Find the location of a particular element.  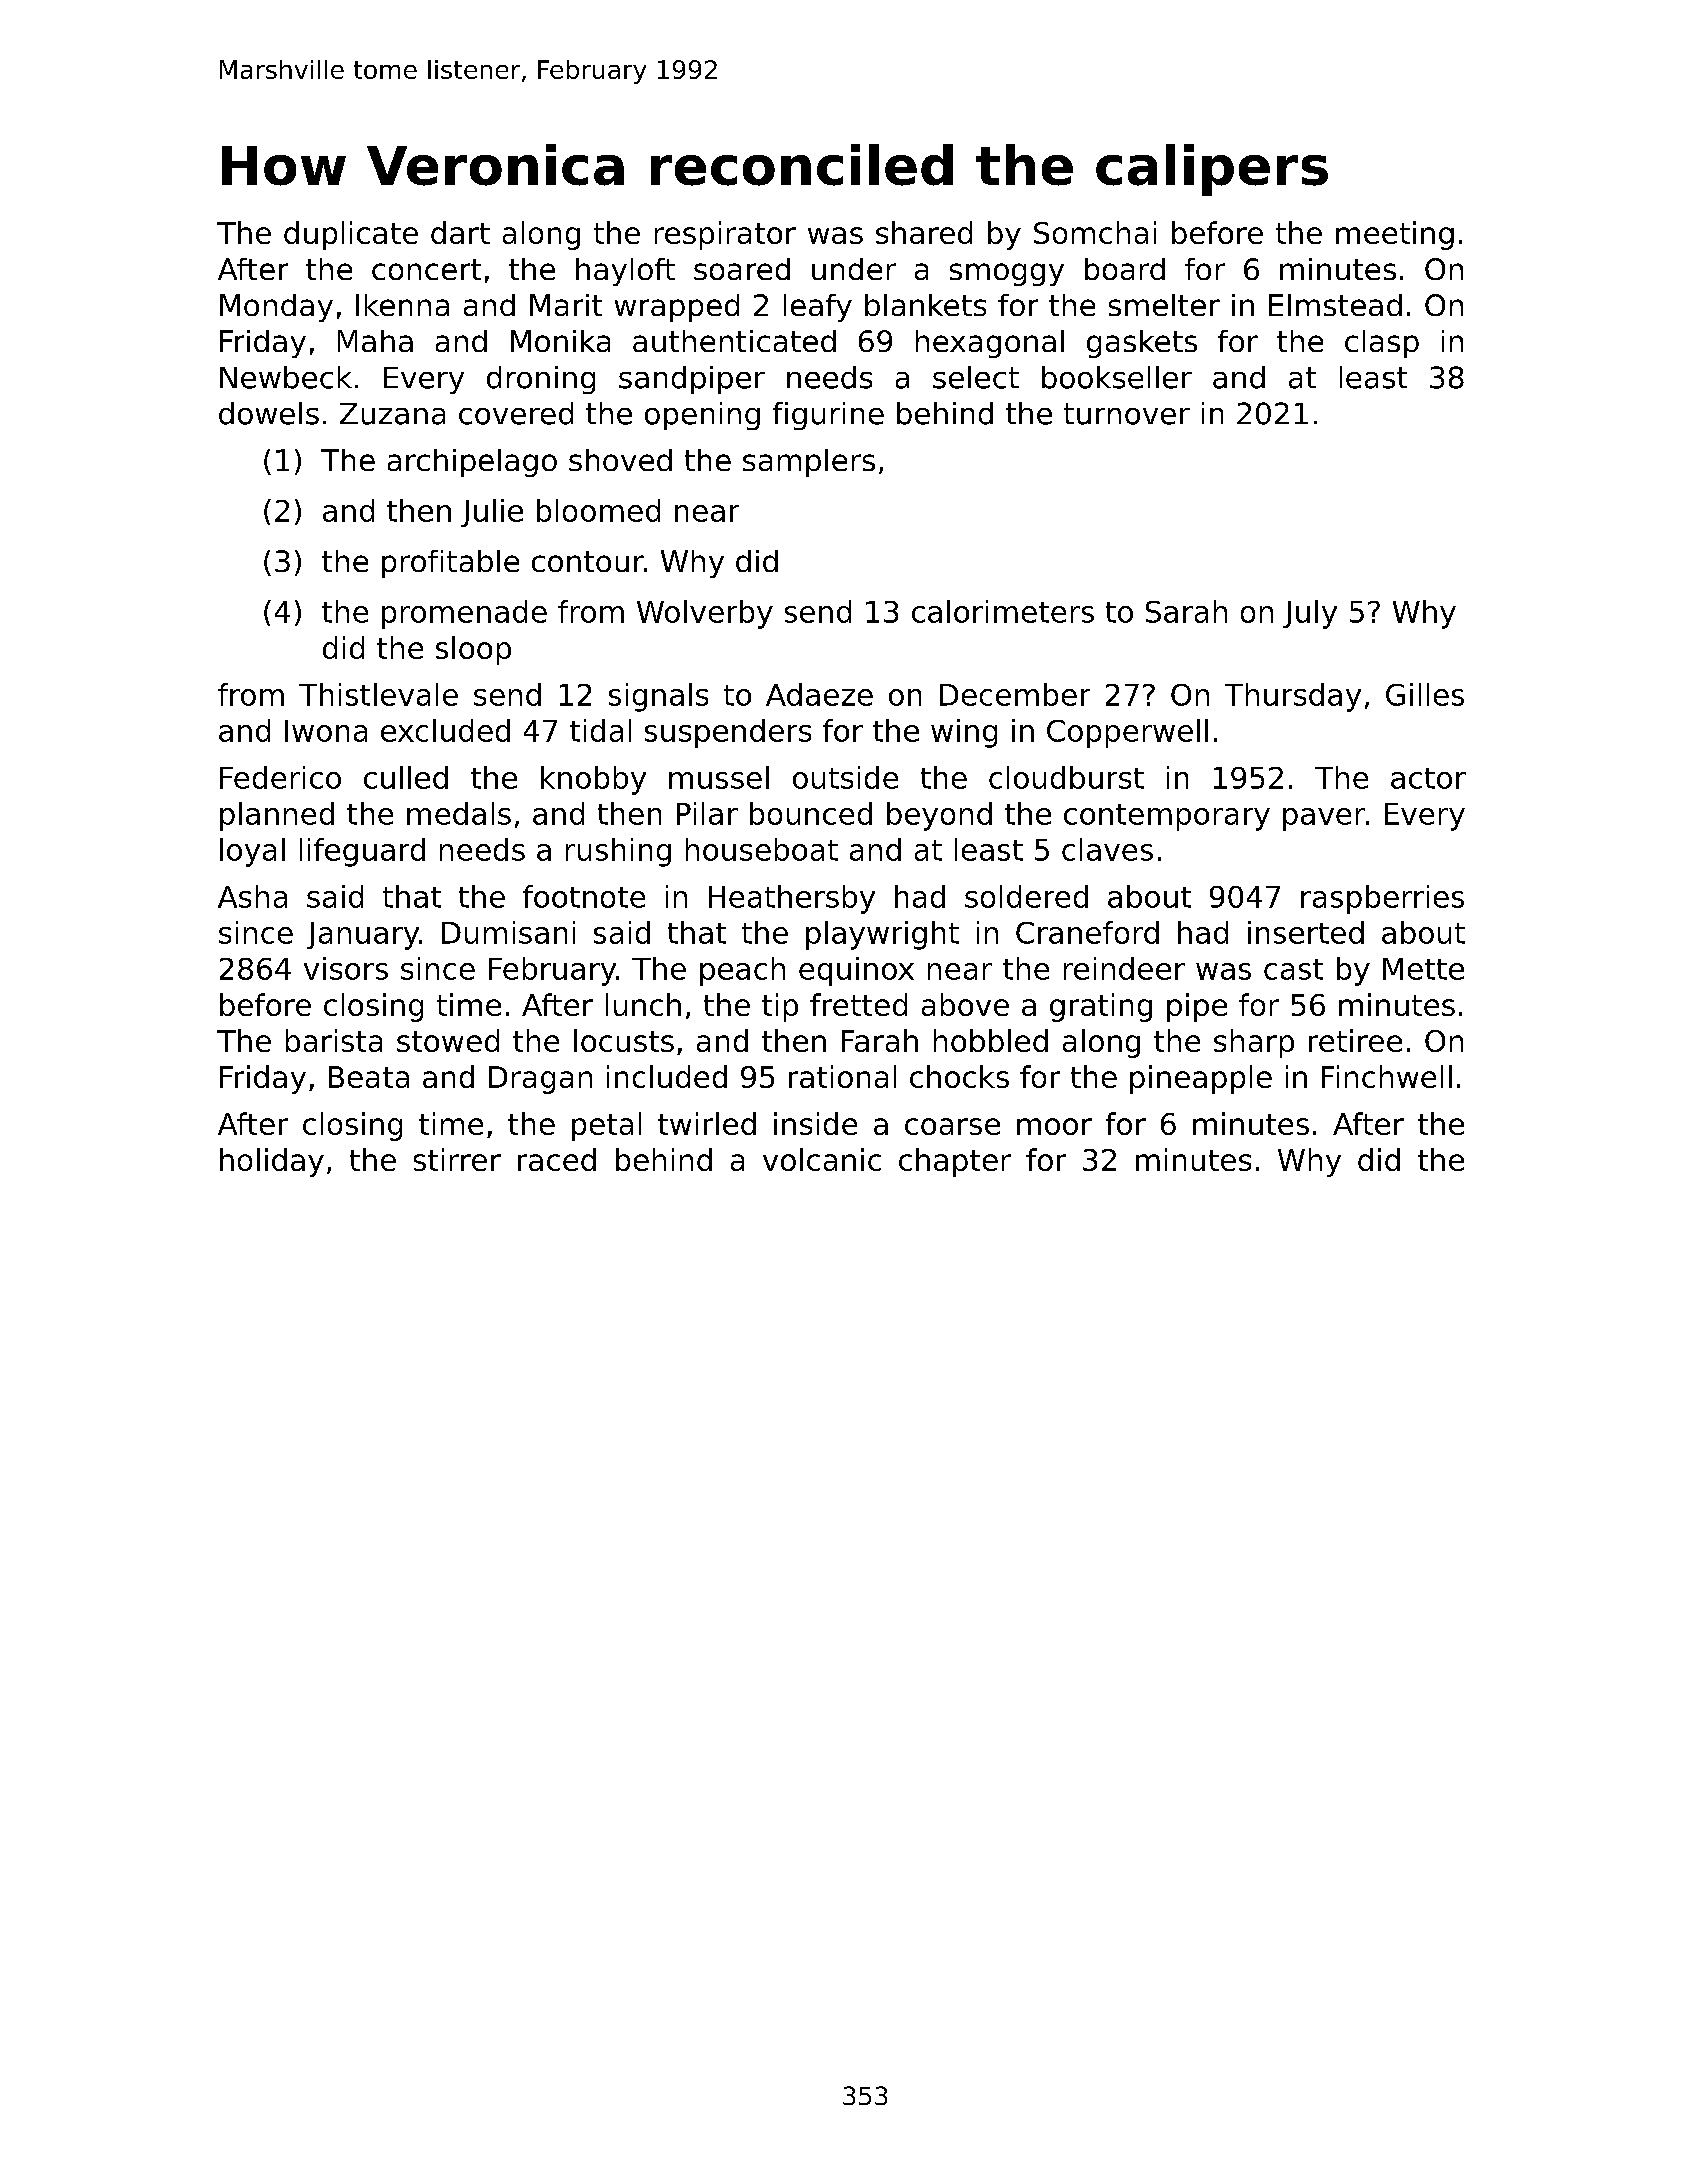

Asha is located at coordinates (252, 896).
